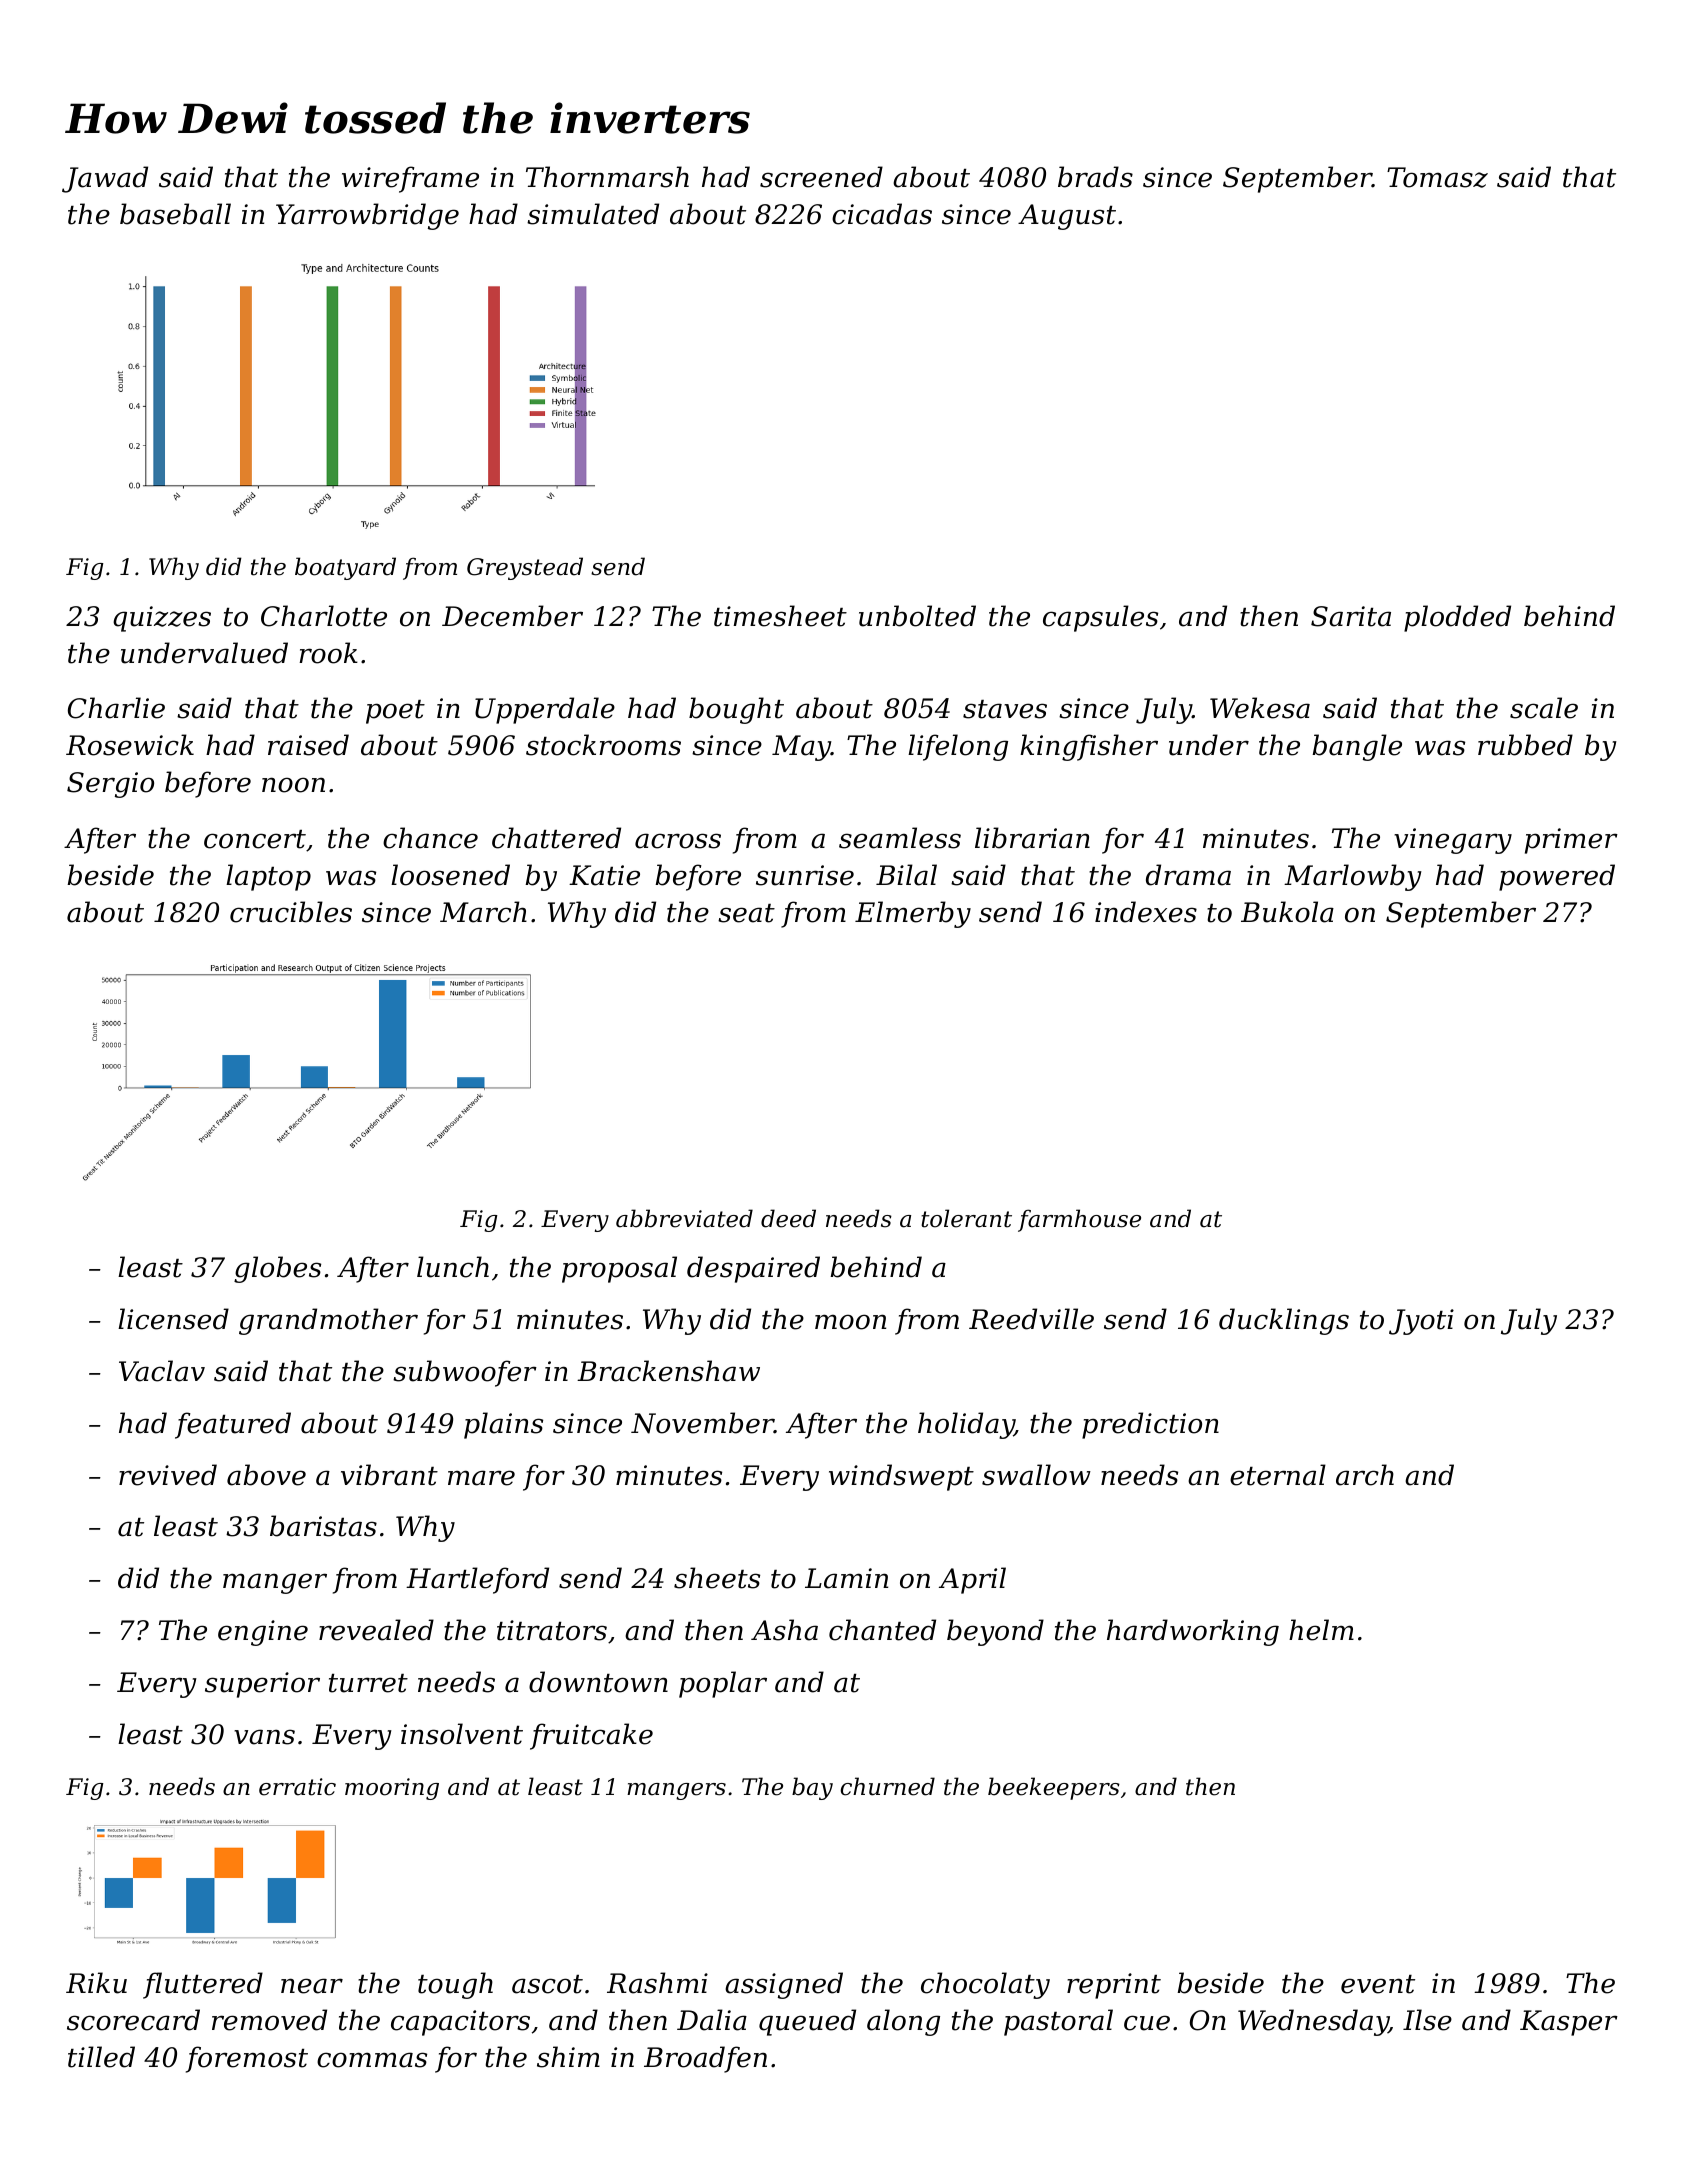 This page has height=2178, width=1683. I want to click on poplar, so click(723, 1684).
